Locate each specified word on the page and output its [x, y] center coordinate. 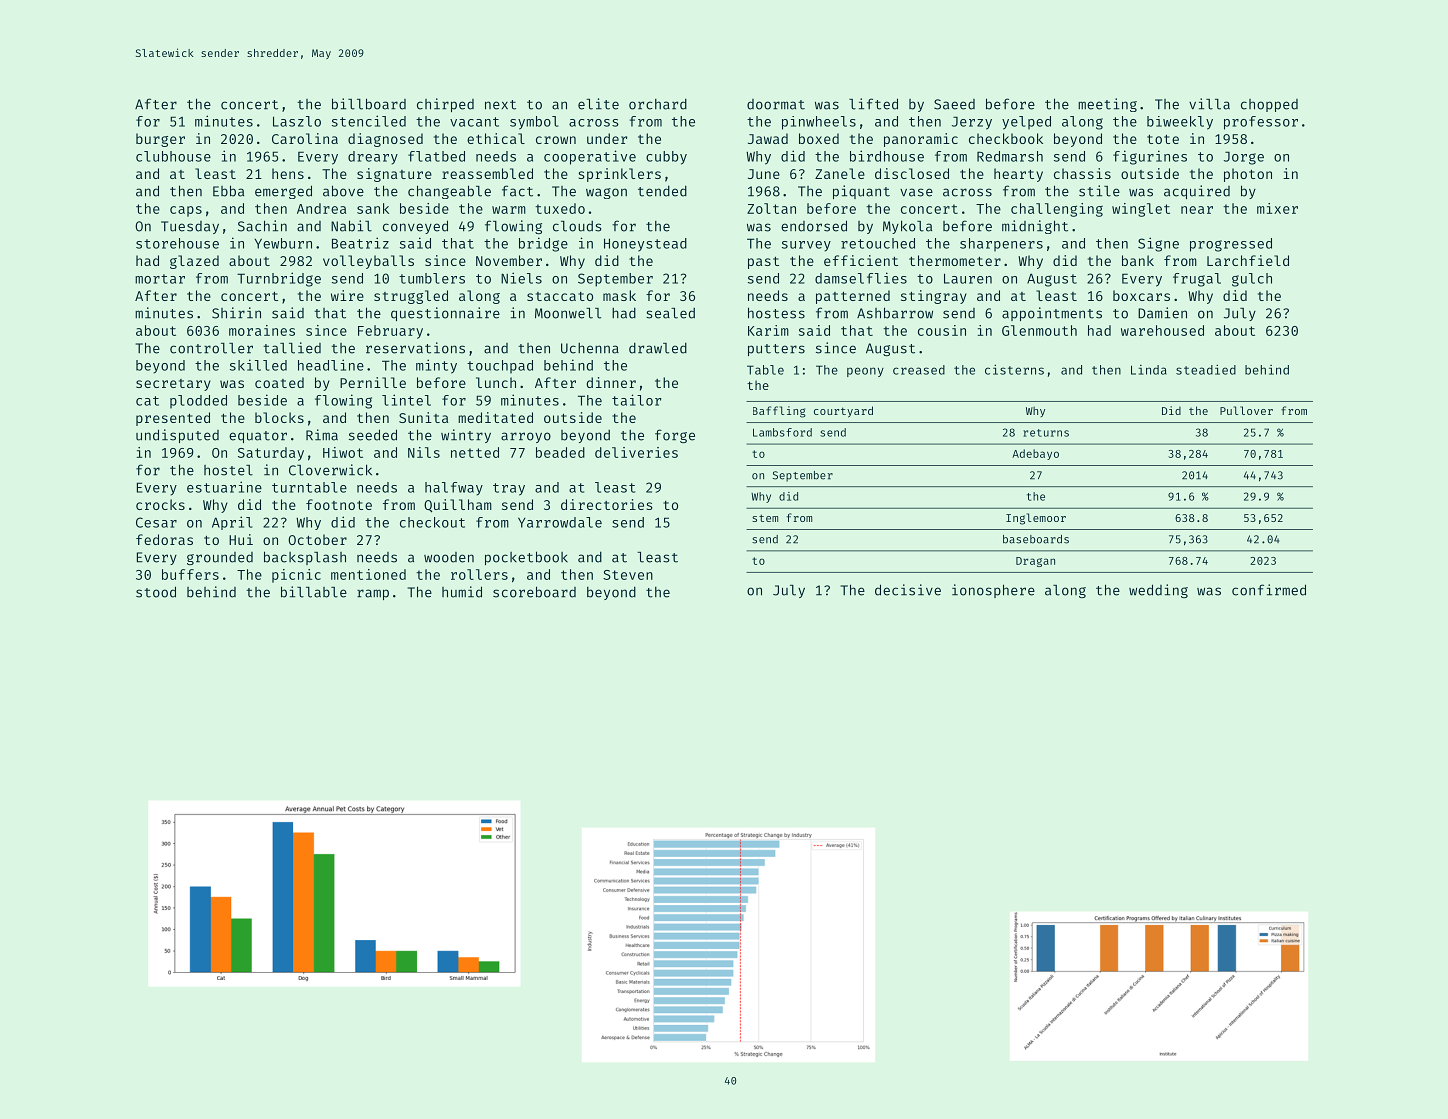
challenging [1057, 210]
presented [173, 419]
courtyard [843, 412]
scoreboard [534, 592]
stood [156, 592]
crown [556, 140]
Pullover [1246, 410]
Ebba [228, 191]
